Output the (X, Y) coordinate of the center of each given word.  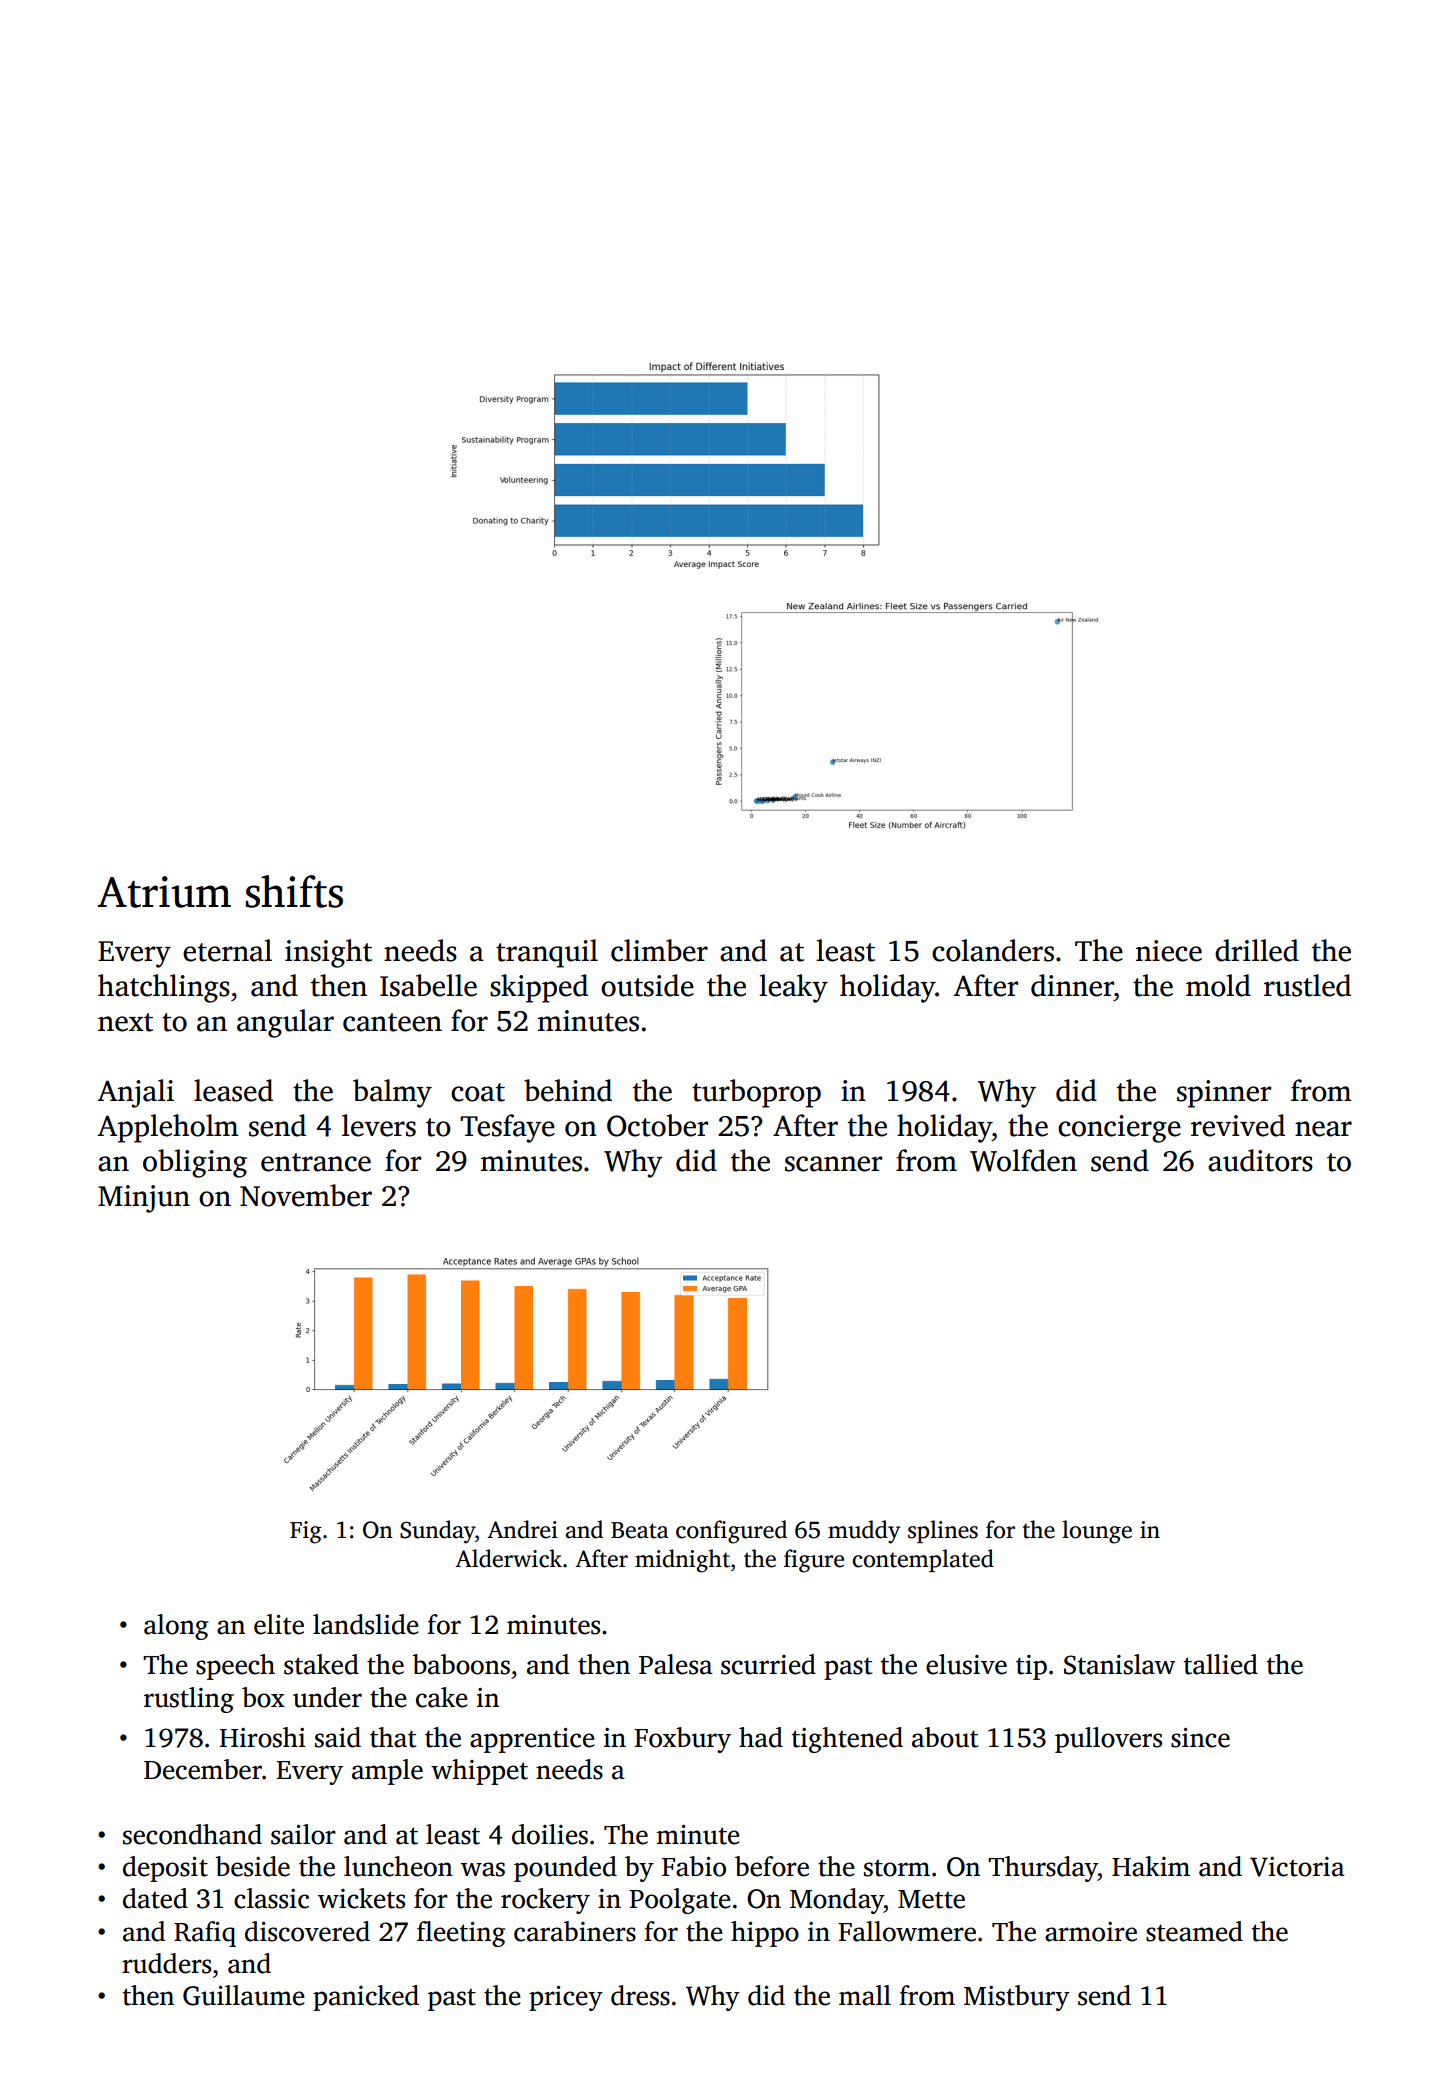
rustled (1307, 985)
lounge (1097, 1532)
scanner (833, 1164)
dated (155, 1898)
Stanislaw (1119, 1664)
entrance (316, 1162)
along (176, 1627)
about (945, 1737)
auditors (1260, 1160)
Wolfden (1023, 1160)
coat (478, 1092)
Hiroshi (263, 1737)
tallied (1221, 1664)
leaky (793, 988)
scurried (768, 1664)
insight (328, 953)
